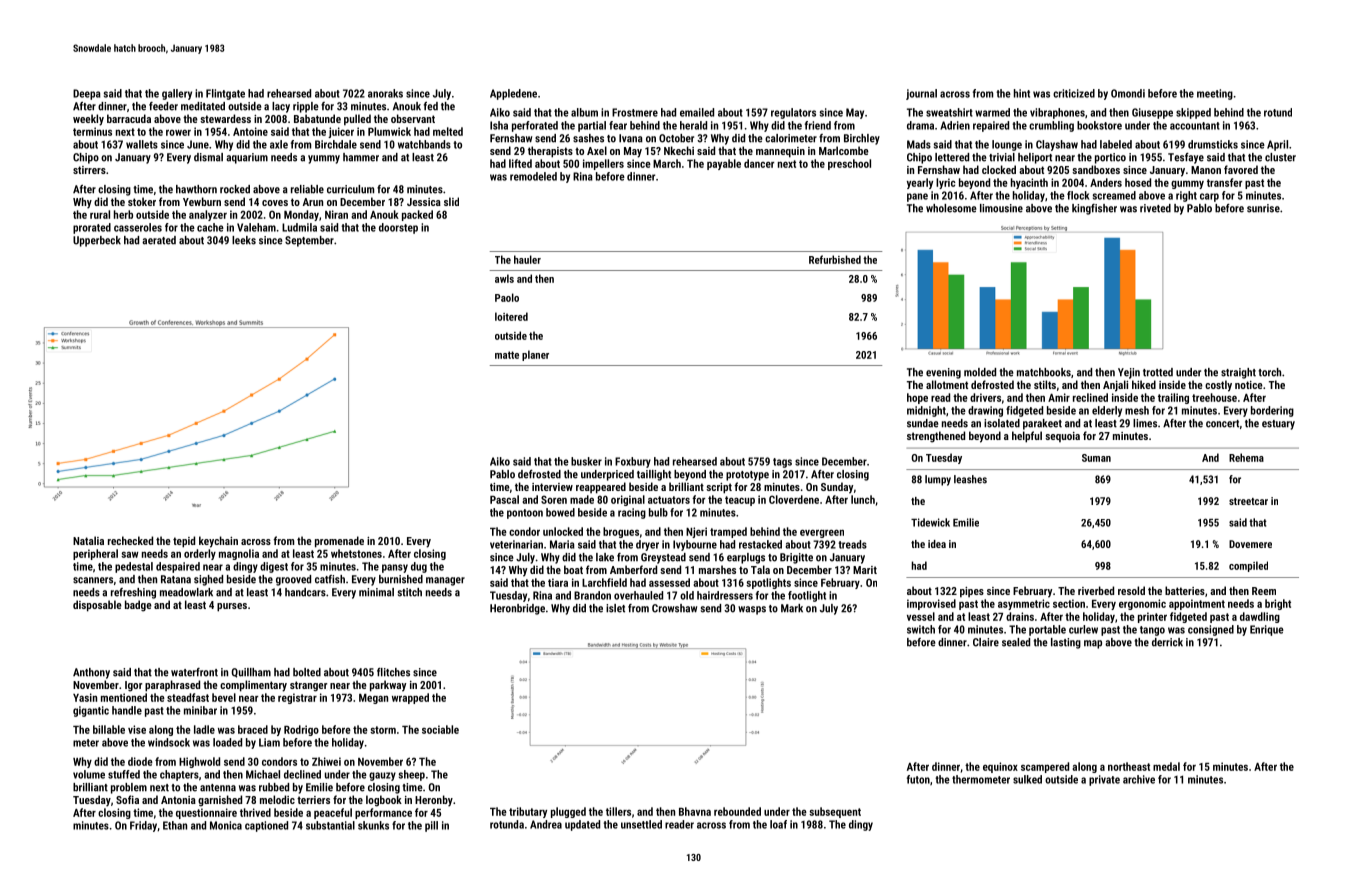  What do you see at coordinates (917, 197) in the screenshot?
I see `pane` at bounding box center [917, 197].
